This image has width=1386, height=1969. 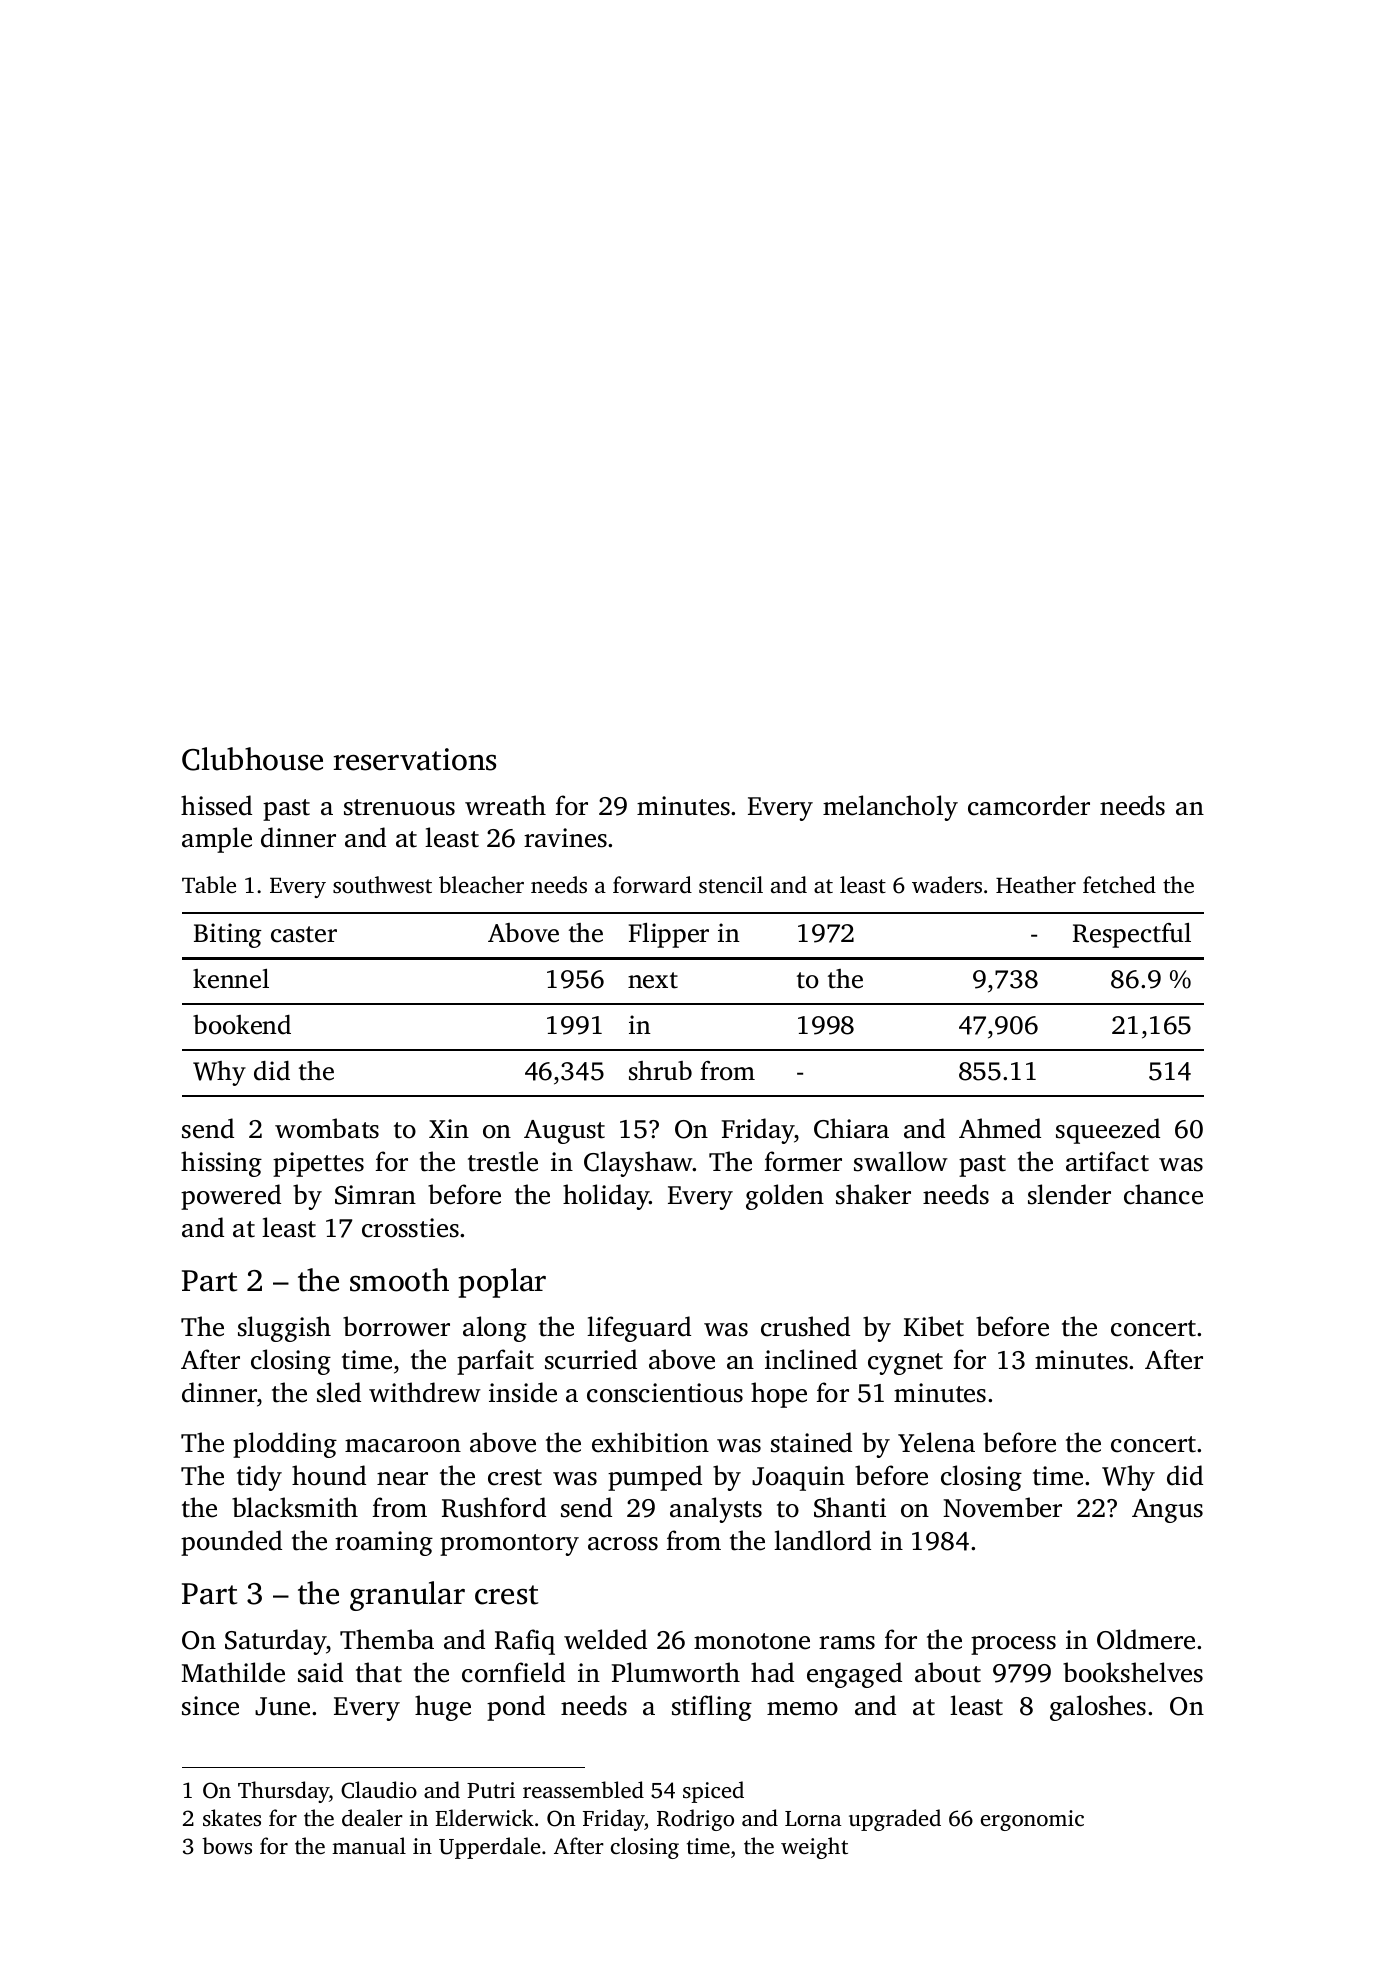 What do you see at coordinates (895, 1820) in the image?
I see `upgraded` at bounding box center [895, 1820].
